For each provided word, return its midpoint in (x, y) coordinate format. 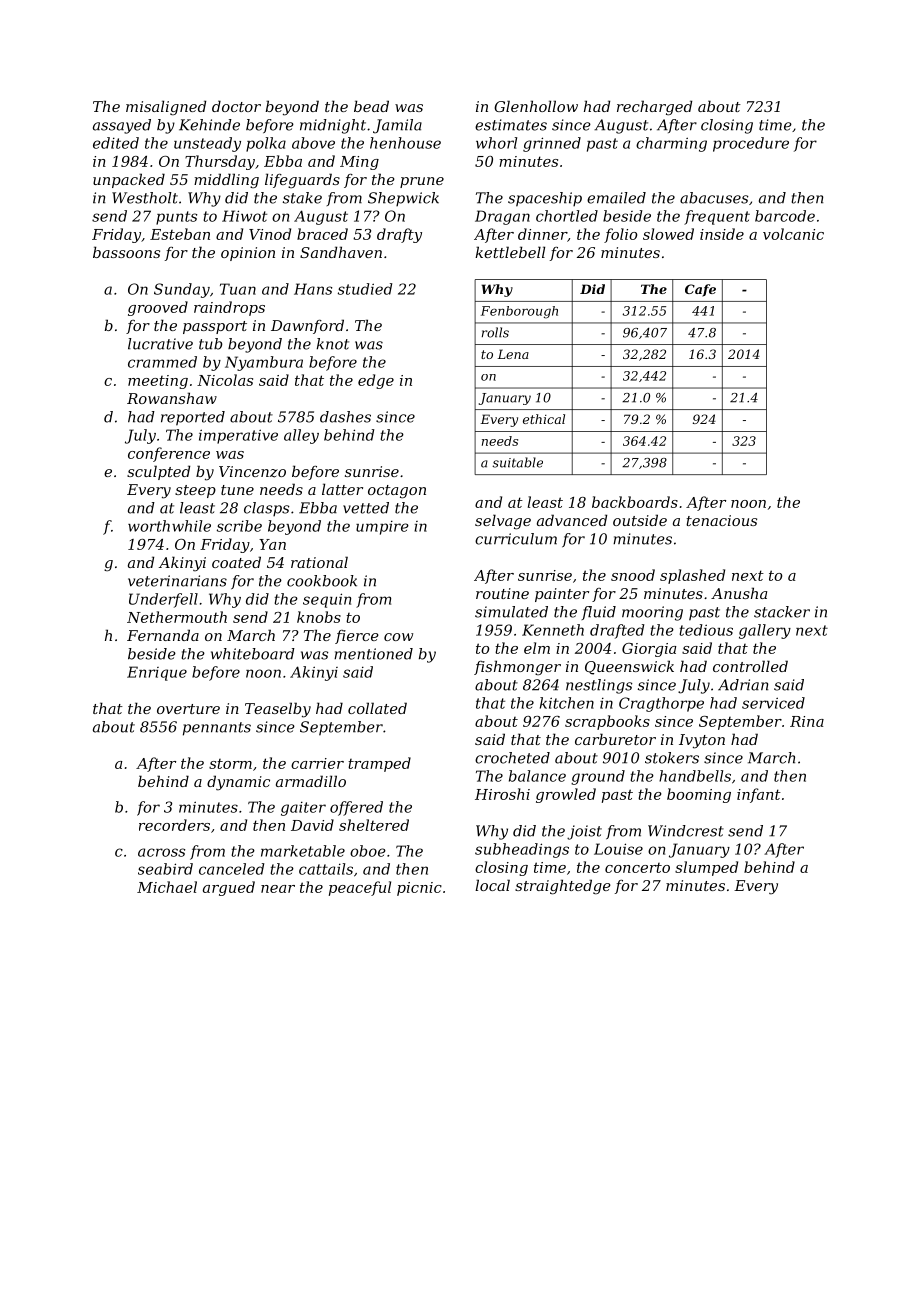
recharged (654, 108)
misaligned (166, 108)
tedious (706, 630)
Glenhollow (536, 106)
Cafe (700, 290)
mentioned (373, 654)
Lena (513, 354)
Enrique (157, 673)
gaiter (303, 808)
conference (169, 454)
